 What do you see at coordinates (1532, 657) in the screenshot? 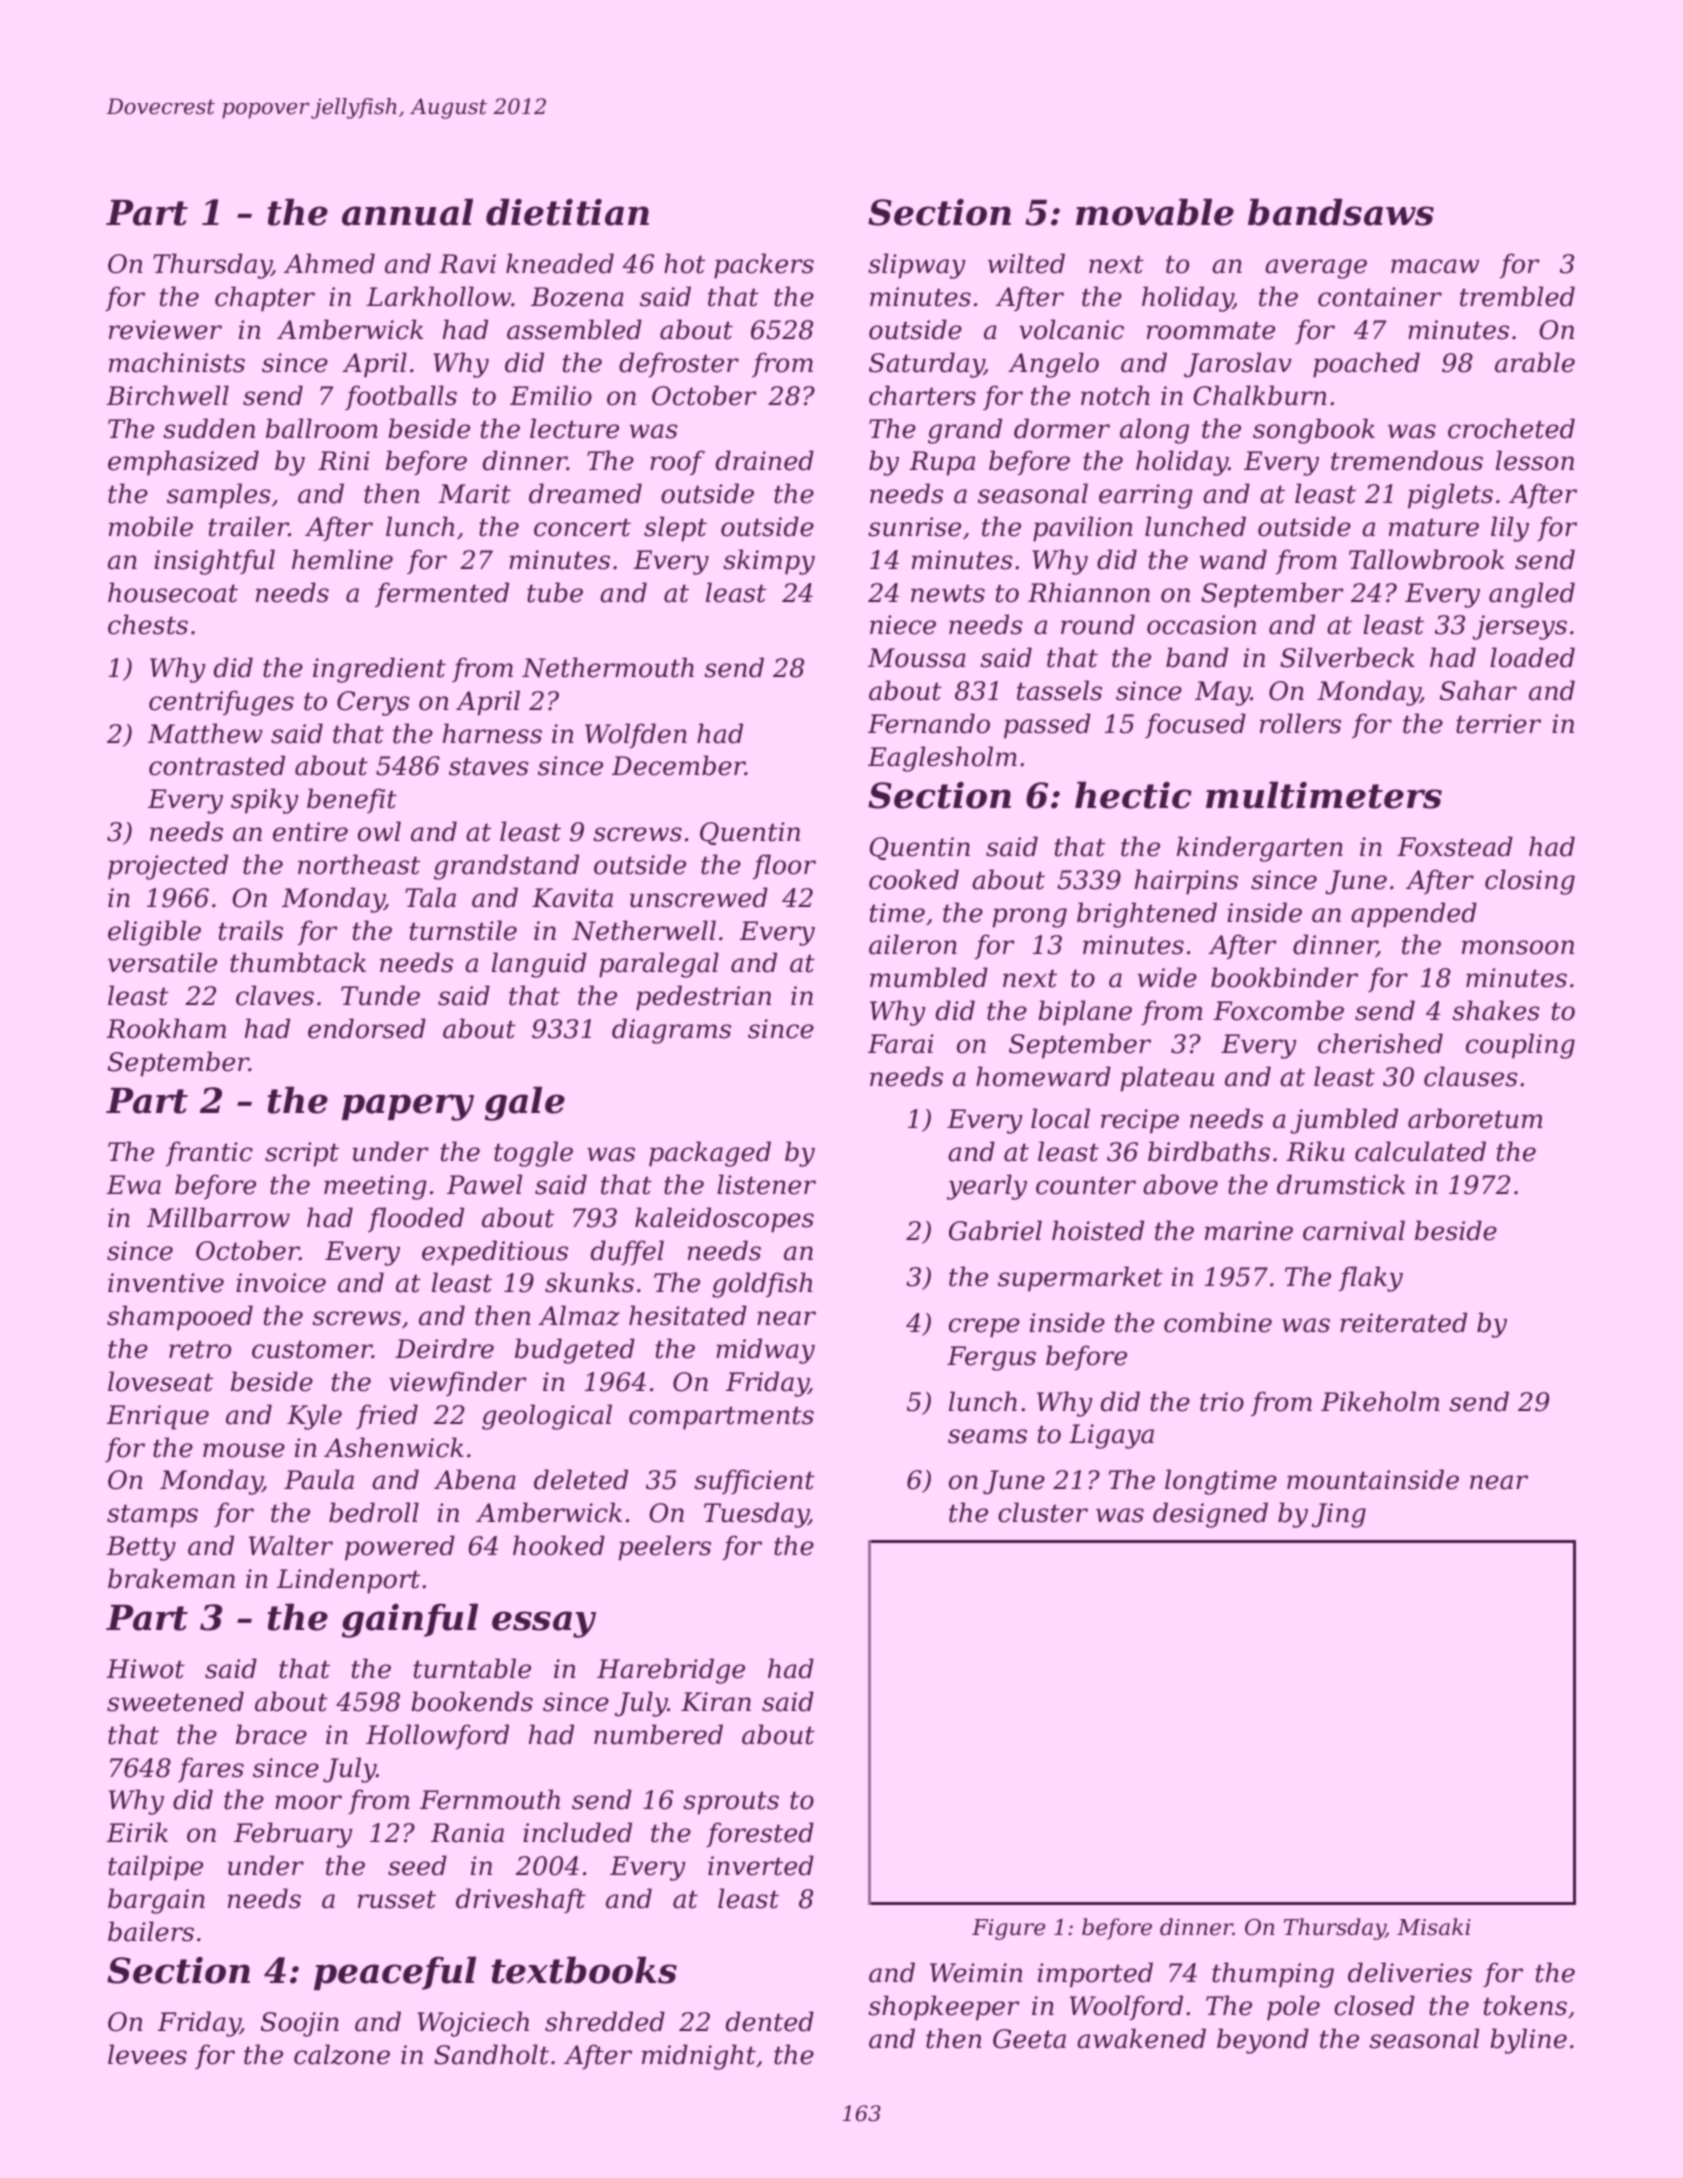
I see `loaded` at bounding box center [1532, 657].
